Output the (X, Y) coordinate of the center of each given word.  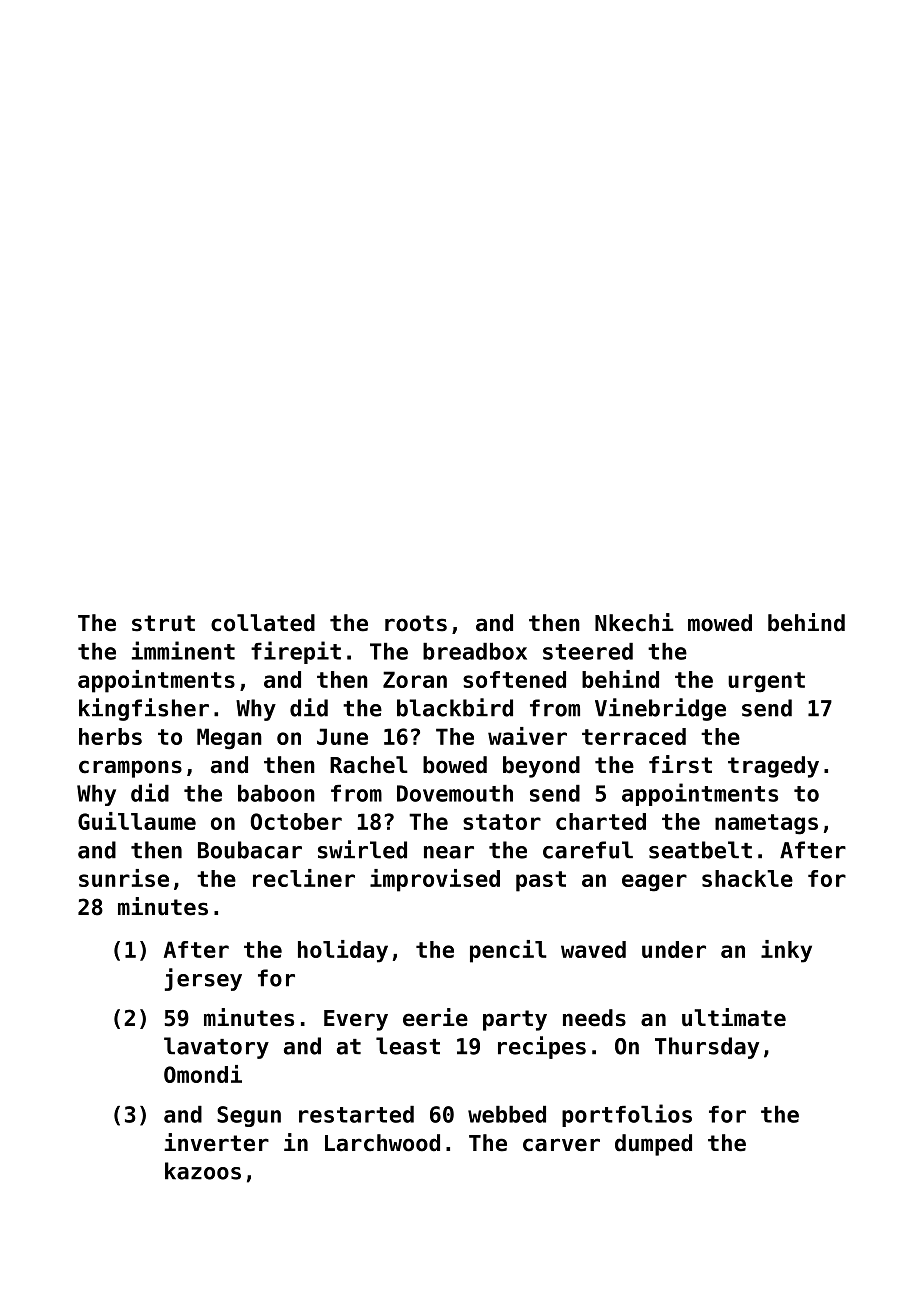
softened (514, 679)
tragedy (773, 767)
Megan (229, 739)
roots (416, 623)
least (408, 1046)
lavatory (216, 1048)
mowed (720, 623)
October (296, 821)
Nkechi (634, 622)
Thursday (707, 1048)
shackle (747, 878)
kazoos (203, 1171)
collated (263, 623)
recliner (304, 878)
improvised (435, 880)
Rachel (369, 765)
